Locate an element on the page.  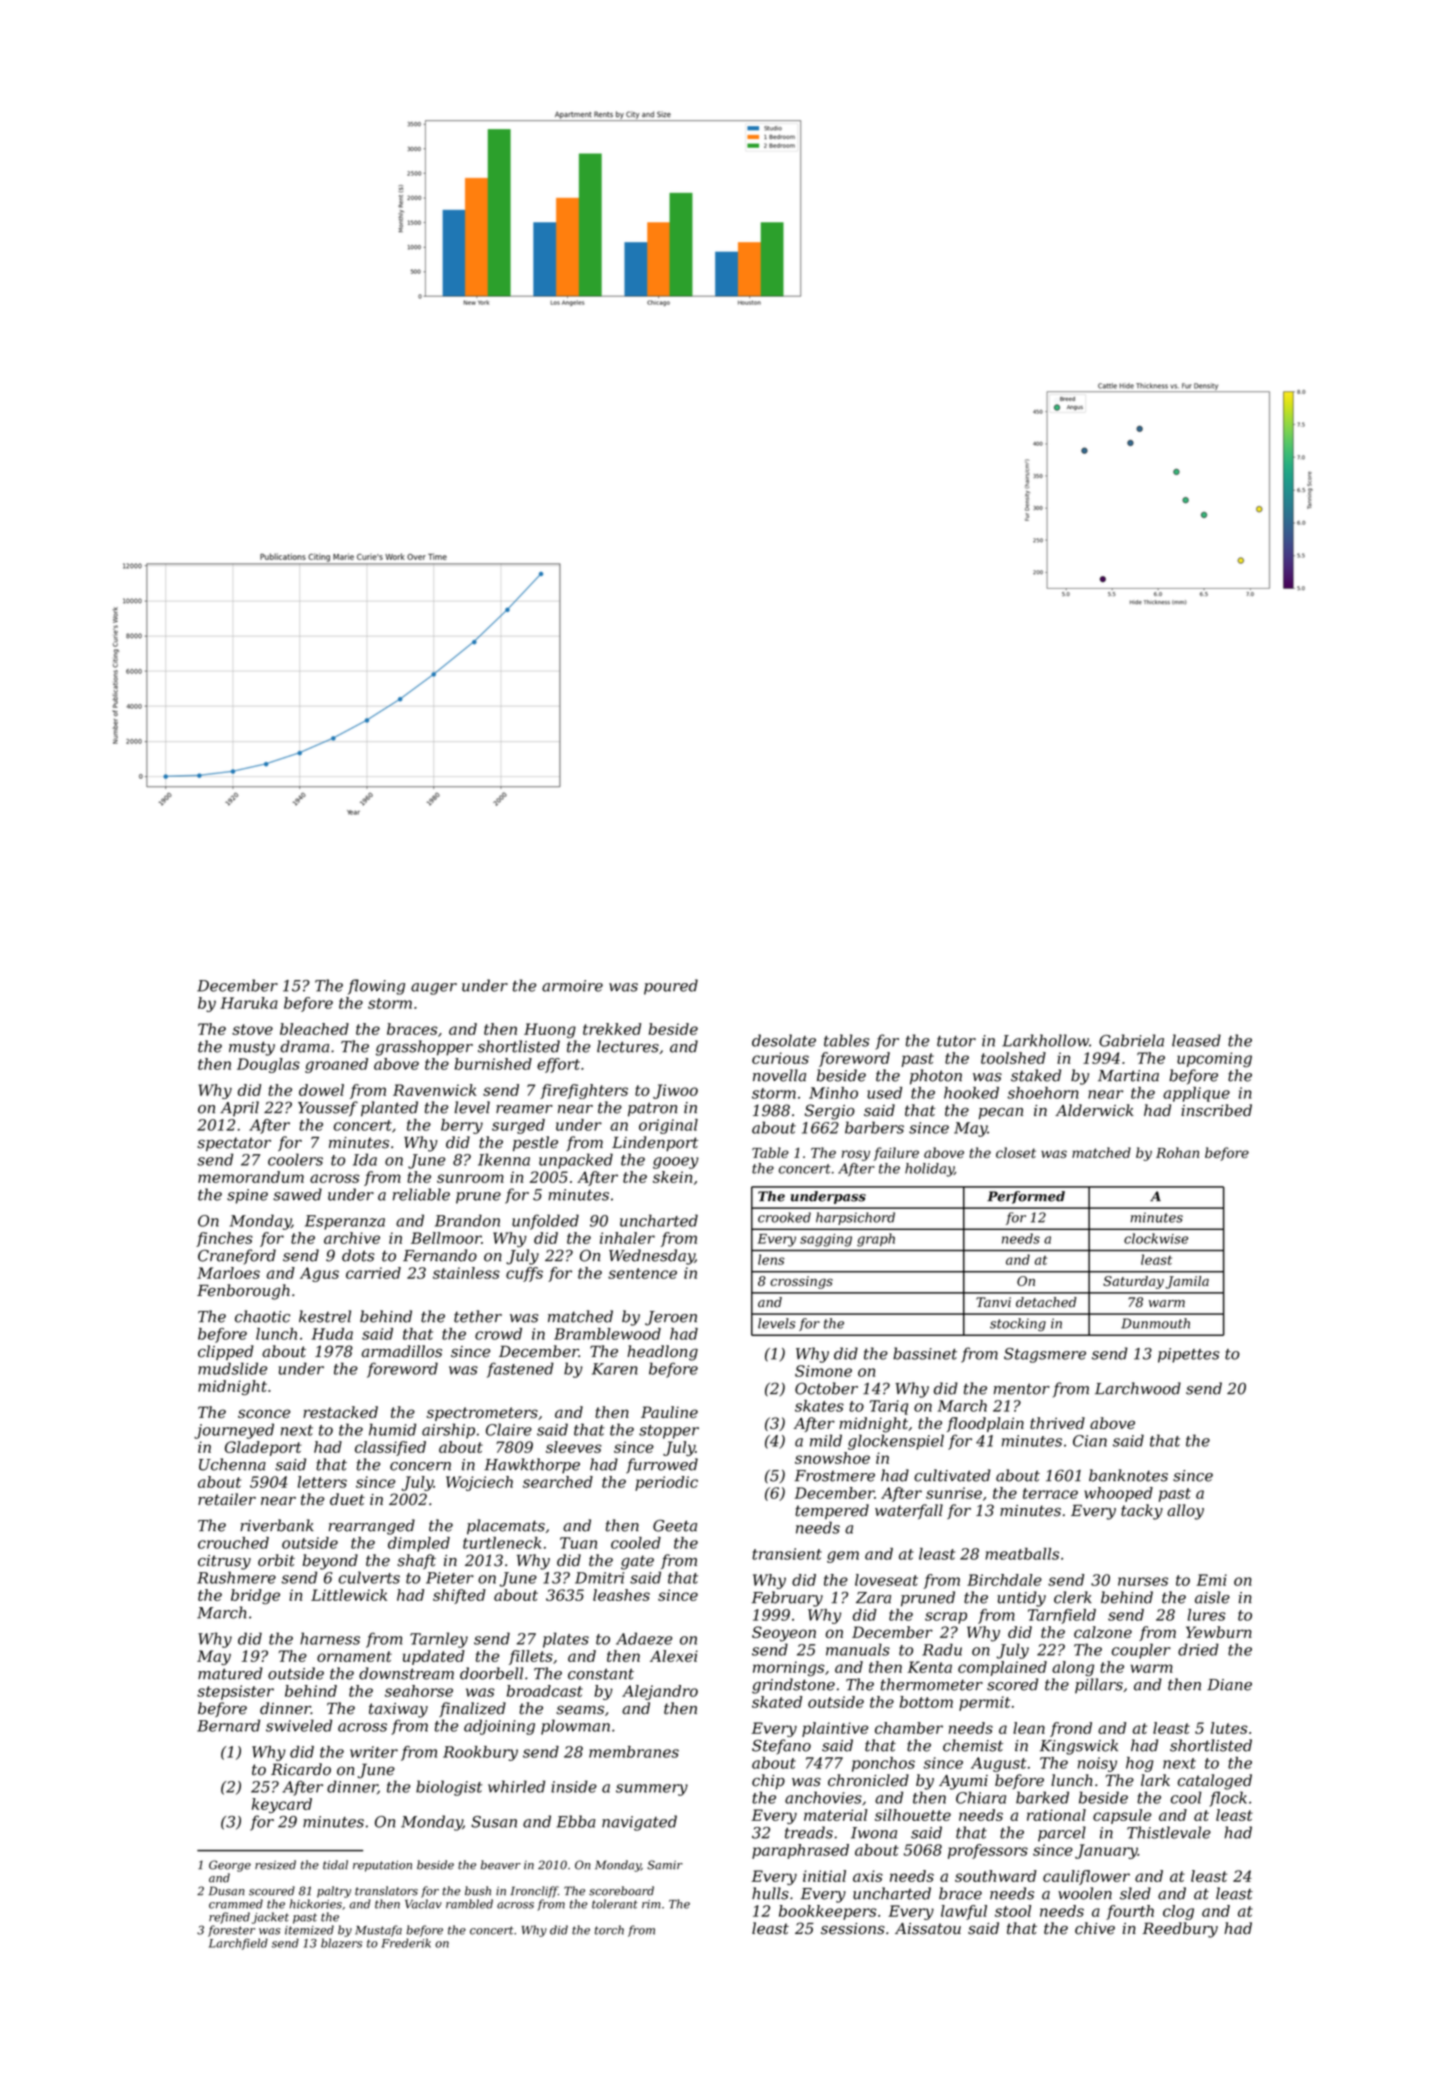
gem is located at coordinates (843, 1557).
